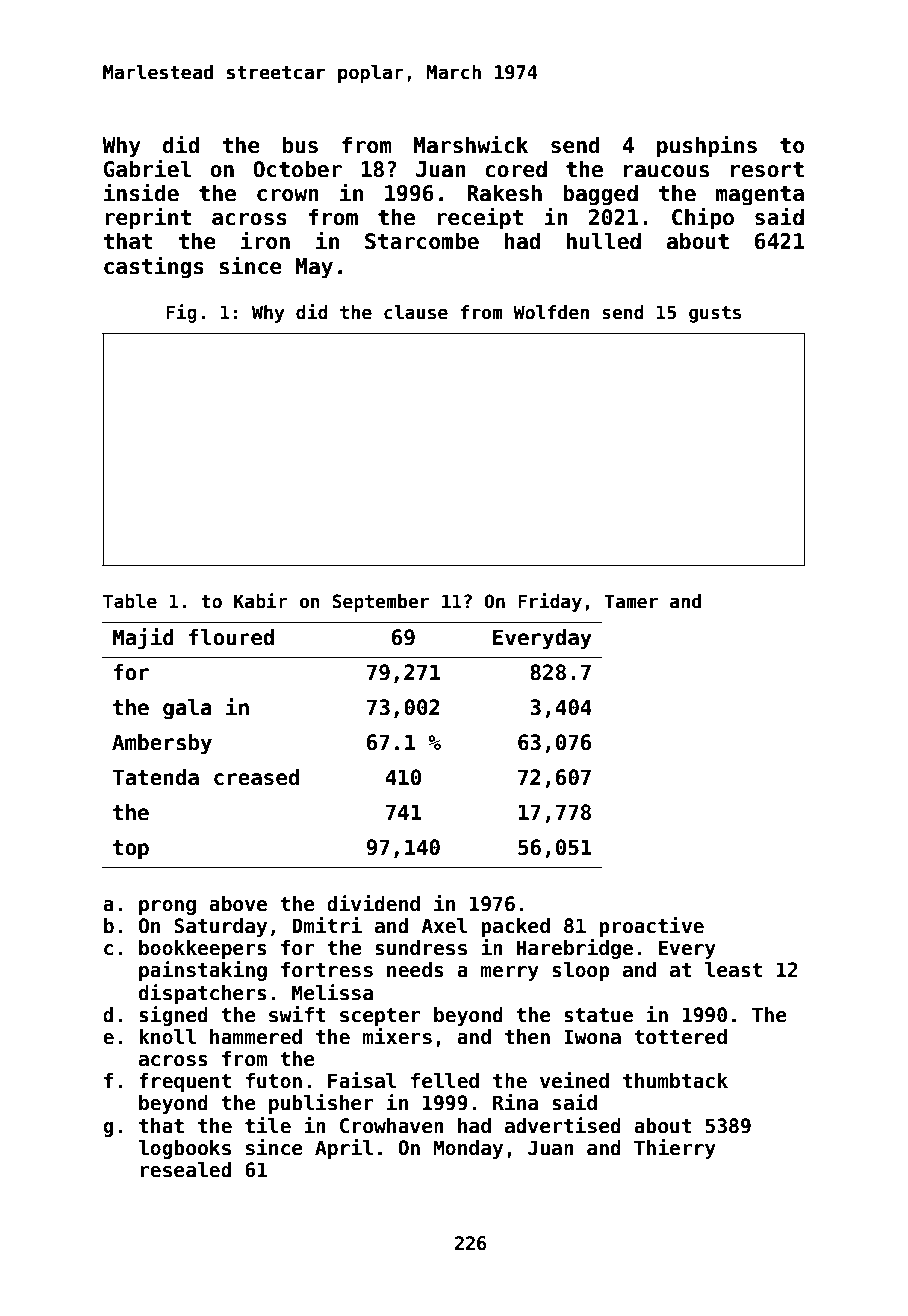 The width and height of the page is (908, 1316). I want to click on Table, so click(130, 601).
